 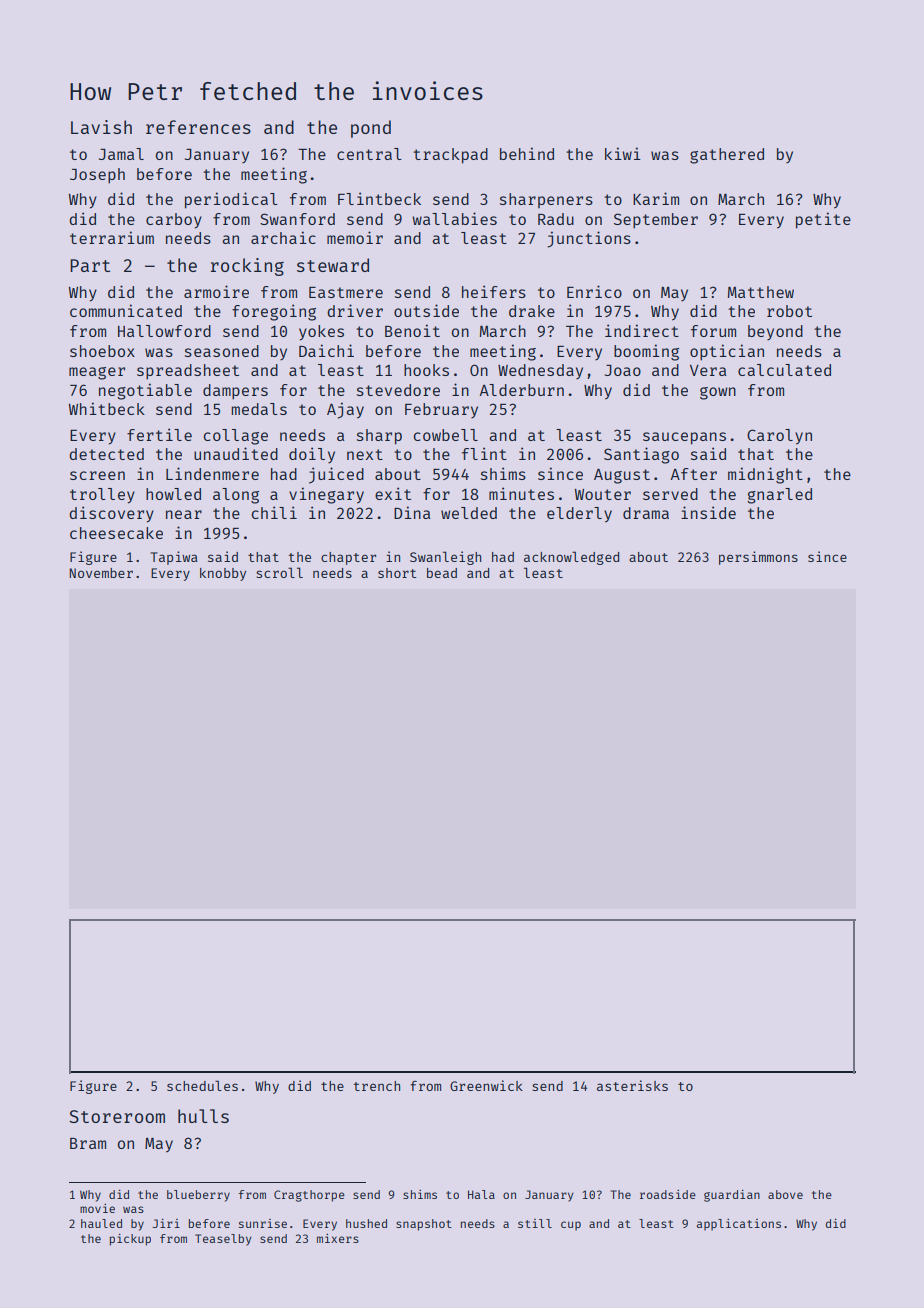 What do you see at coordinates (779, 496) in the page?
I see `gnarled` at bounding box center [779, 496].
